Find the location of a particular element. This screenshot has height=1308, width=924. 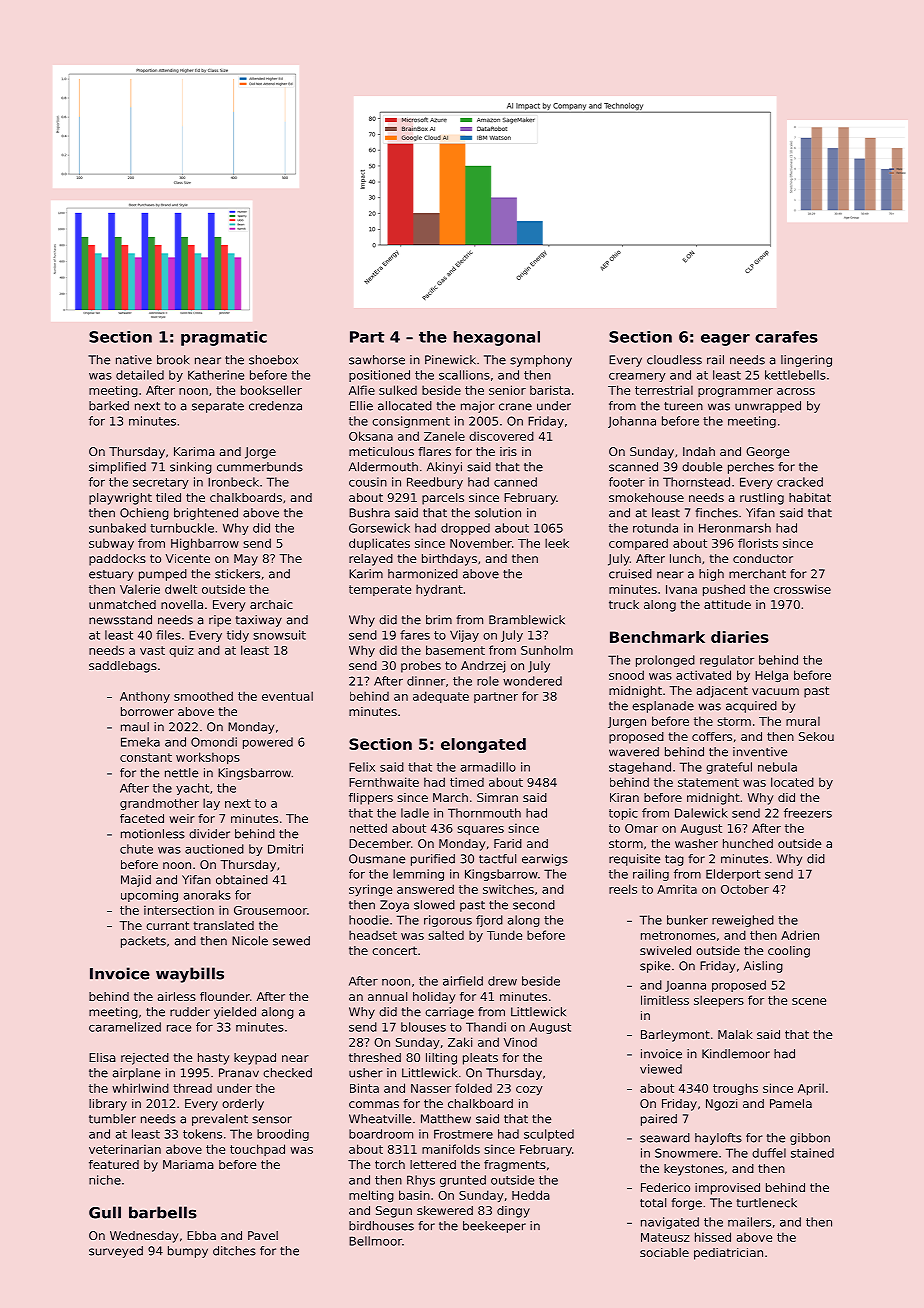

surveyed is located at coordinates (116, 1252).
